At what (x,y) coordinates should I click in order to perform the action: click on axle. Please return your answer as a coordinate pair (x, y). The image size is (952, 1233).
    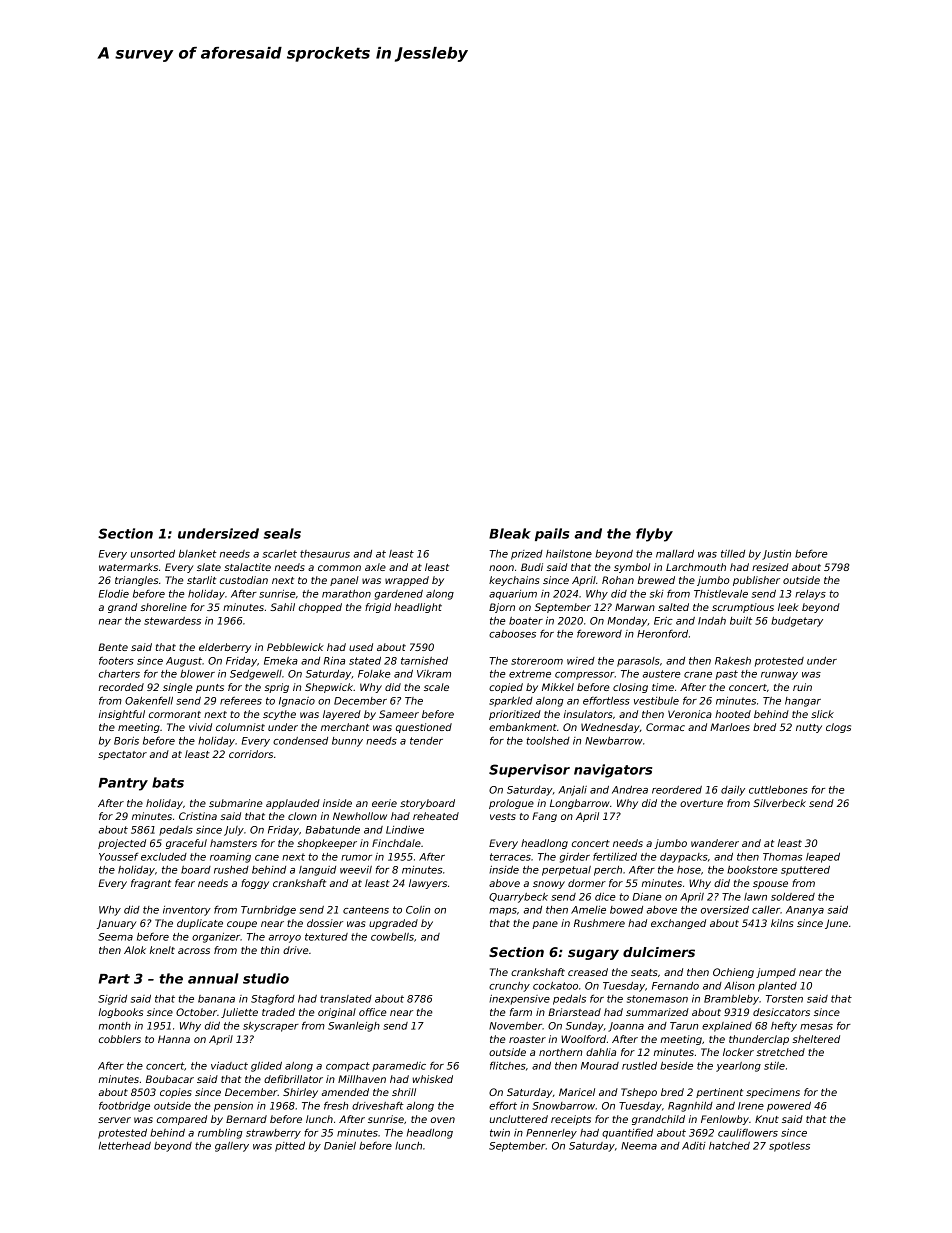
    Looking at the image, I should click on (375, 567).
